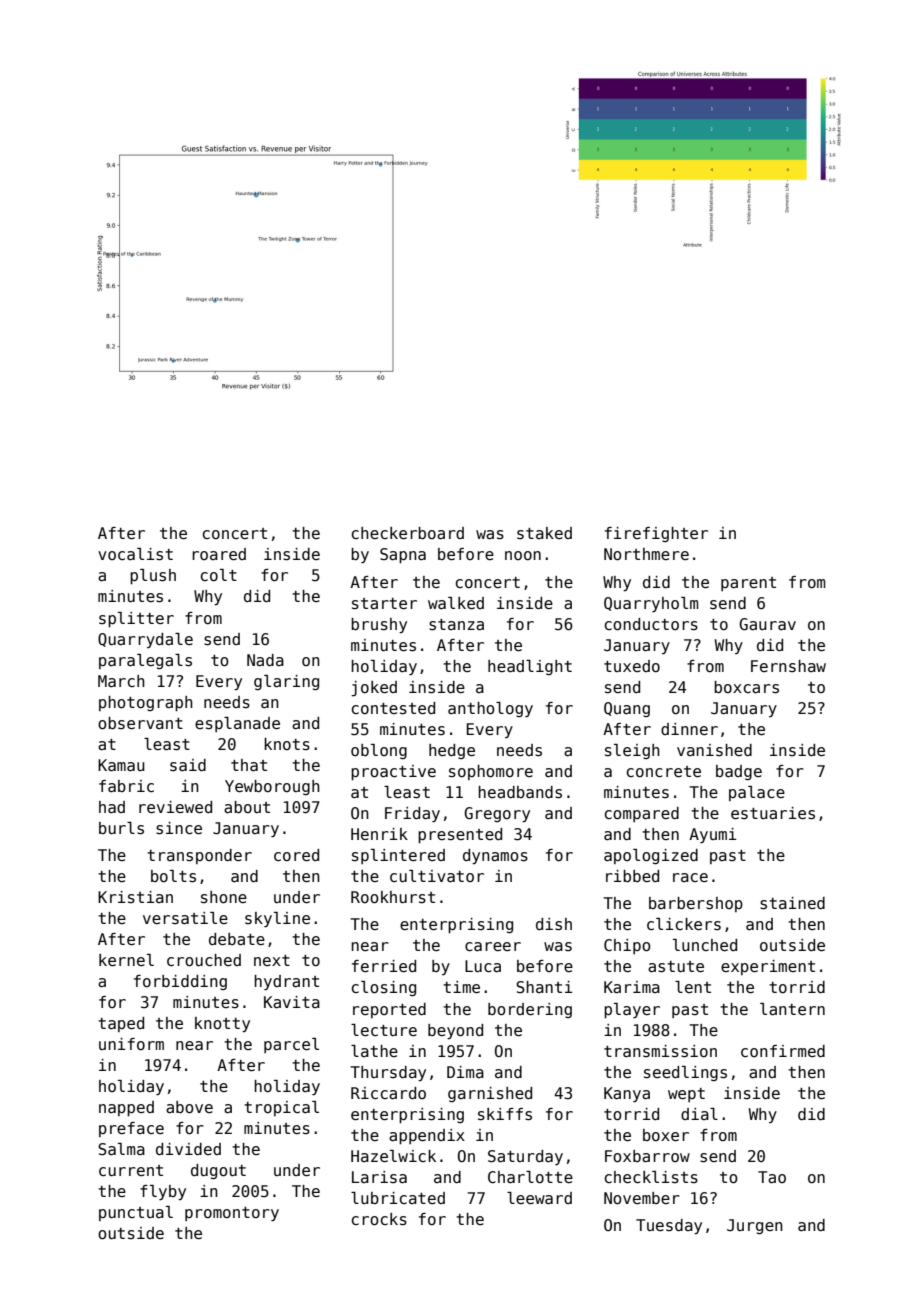 This screenshot has height=1308, width=924. What do you see at coordinates (296, 855) in the screenshot?
I see `cored` at bounding box center [296, 855].
